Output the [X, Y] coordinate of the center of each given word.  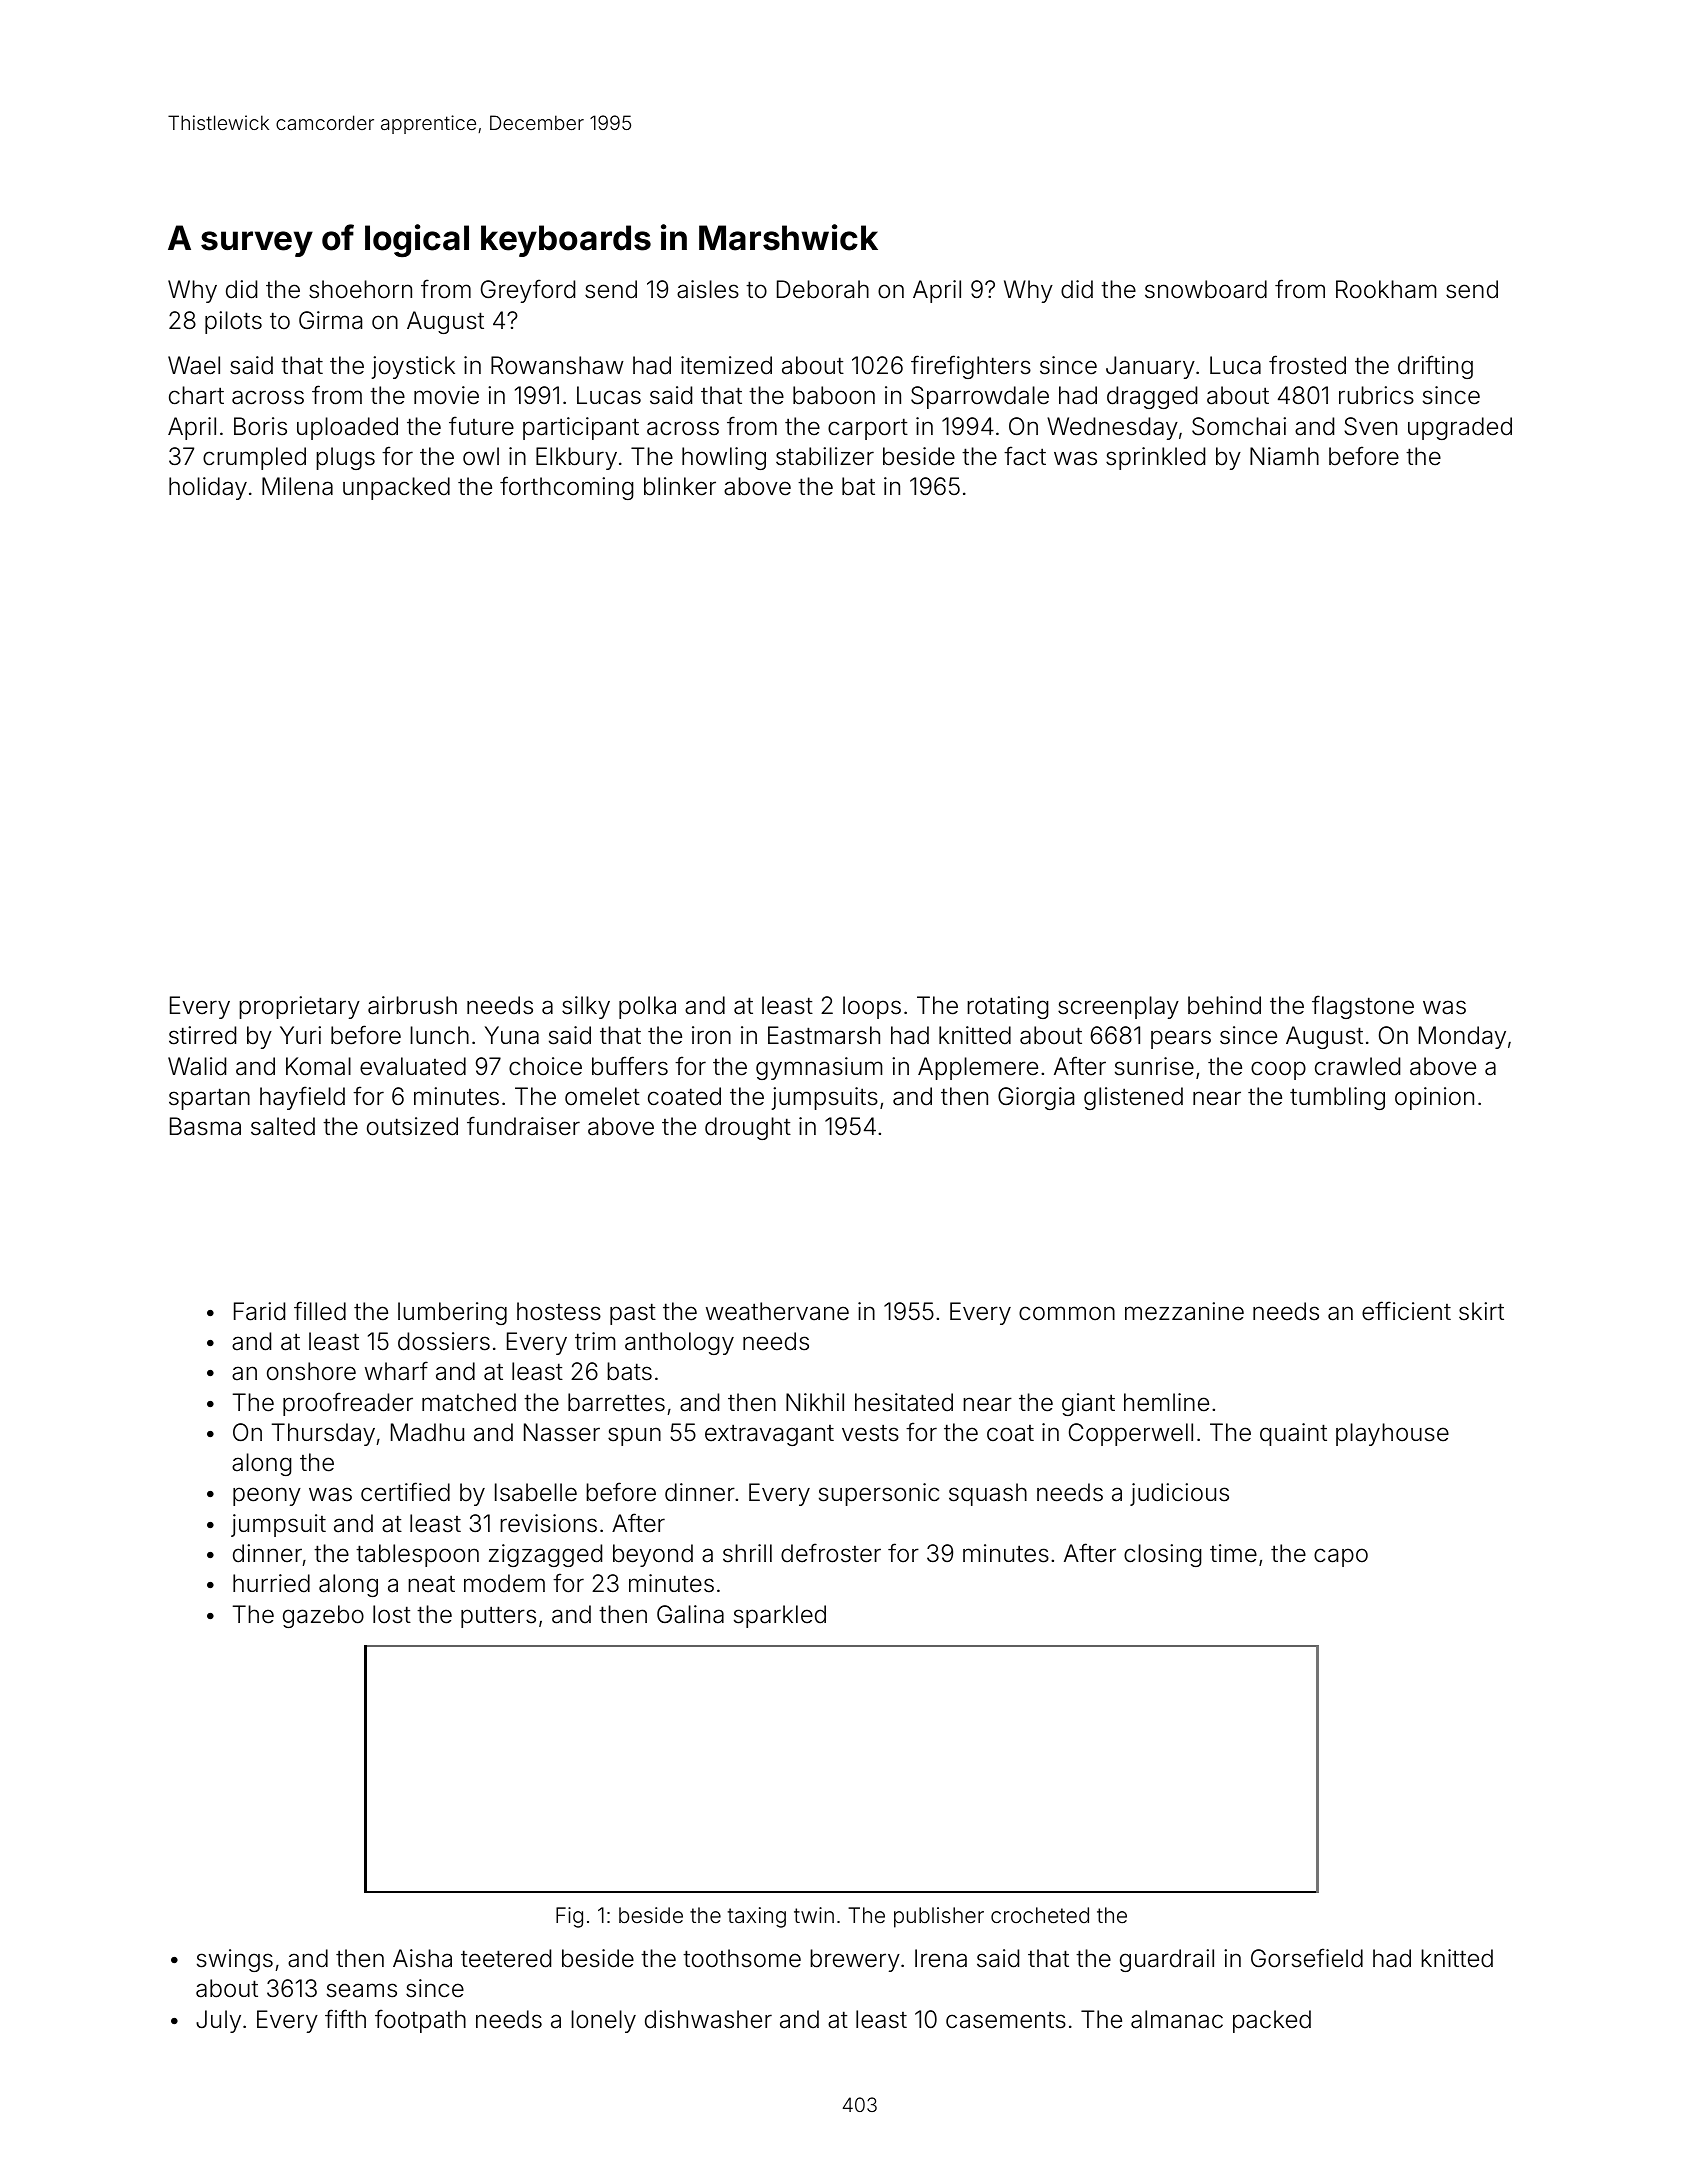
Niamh [1284, 456]
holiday [208, 488]
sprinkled [1155, 458]
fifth [345, 2018]
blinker [680, 486]
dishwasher [708, 2019]
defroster [831, 1553]
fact [1025, 456]
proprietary [299, 1007]
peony [267, 1496]
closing [1162, 1555]
